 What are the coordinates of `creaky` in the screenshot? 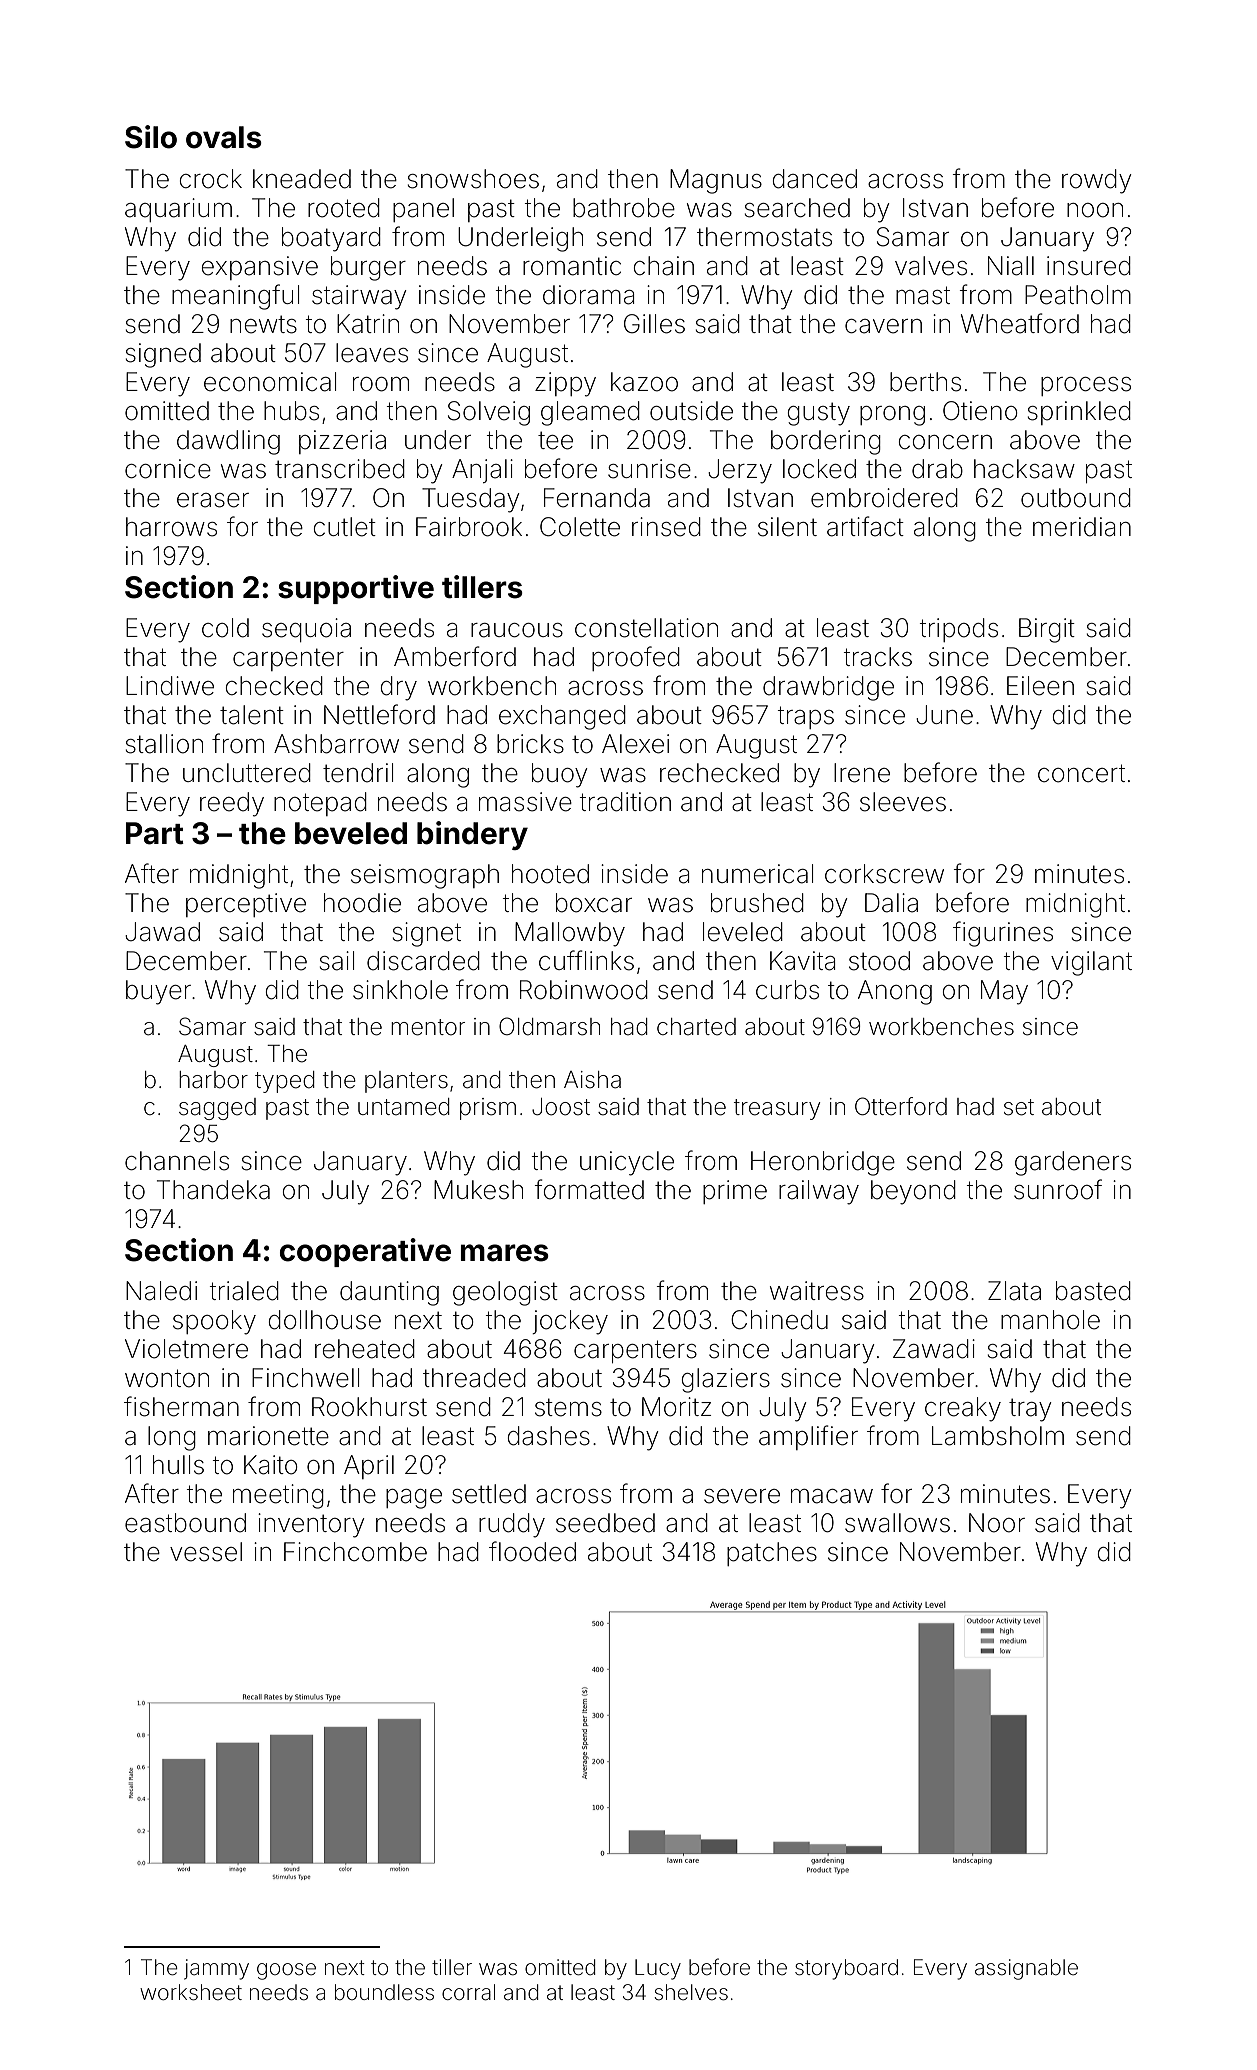 It's located at (963, 1409).
